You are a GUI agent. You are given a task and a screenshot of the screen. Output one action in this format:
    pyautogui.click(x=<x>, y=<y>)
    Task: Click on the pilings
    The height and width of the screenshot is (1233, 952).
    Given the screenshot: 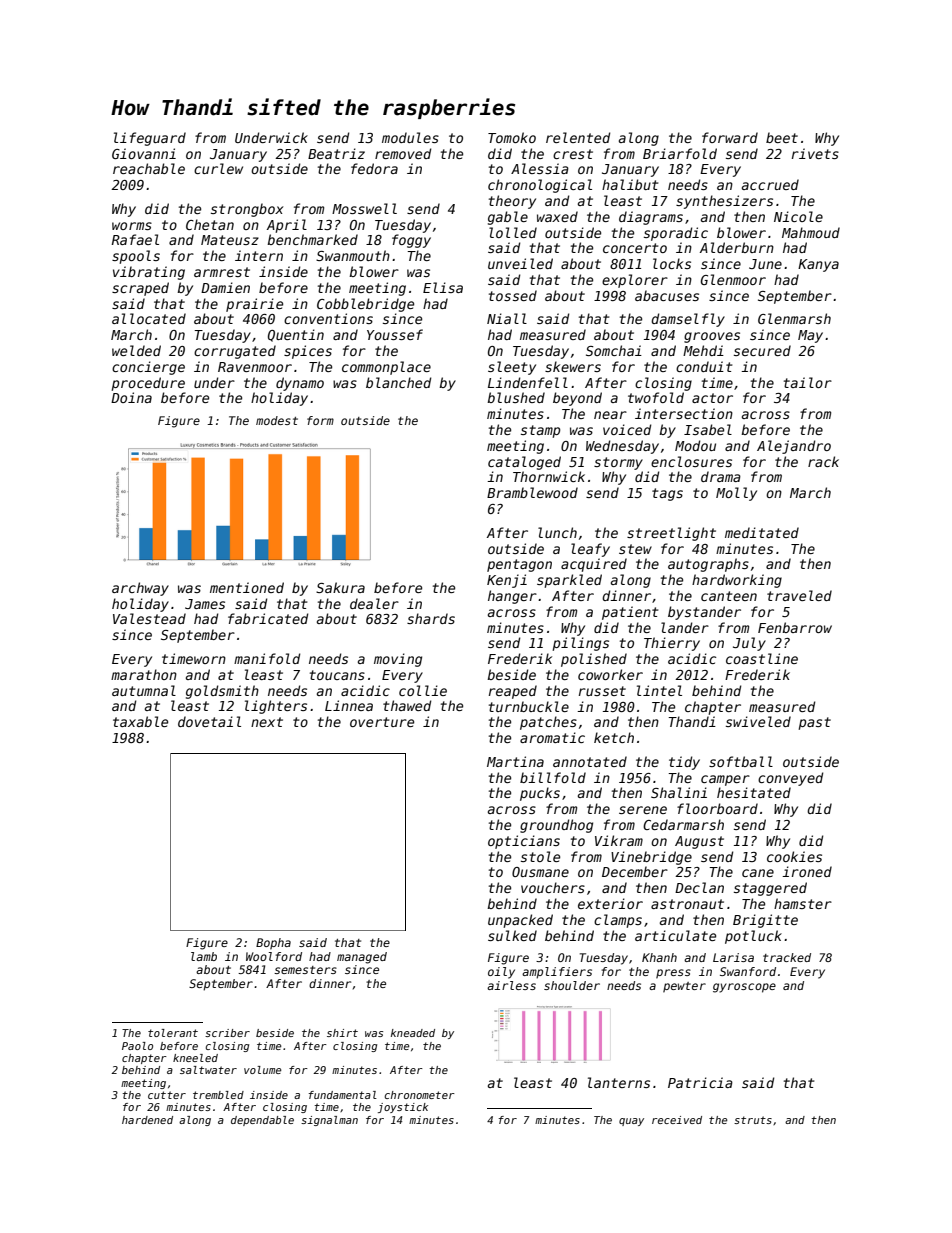 What is the action you would take?
    pyautogui.click(x=580, y=644)
